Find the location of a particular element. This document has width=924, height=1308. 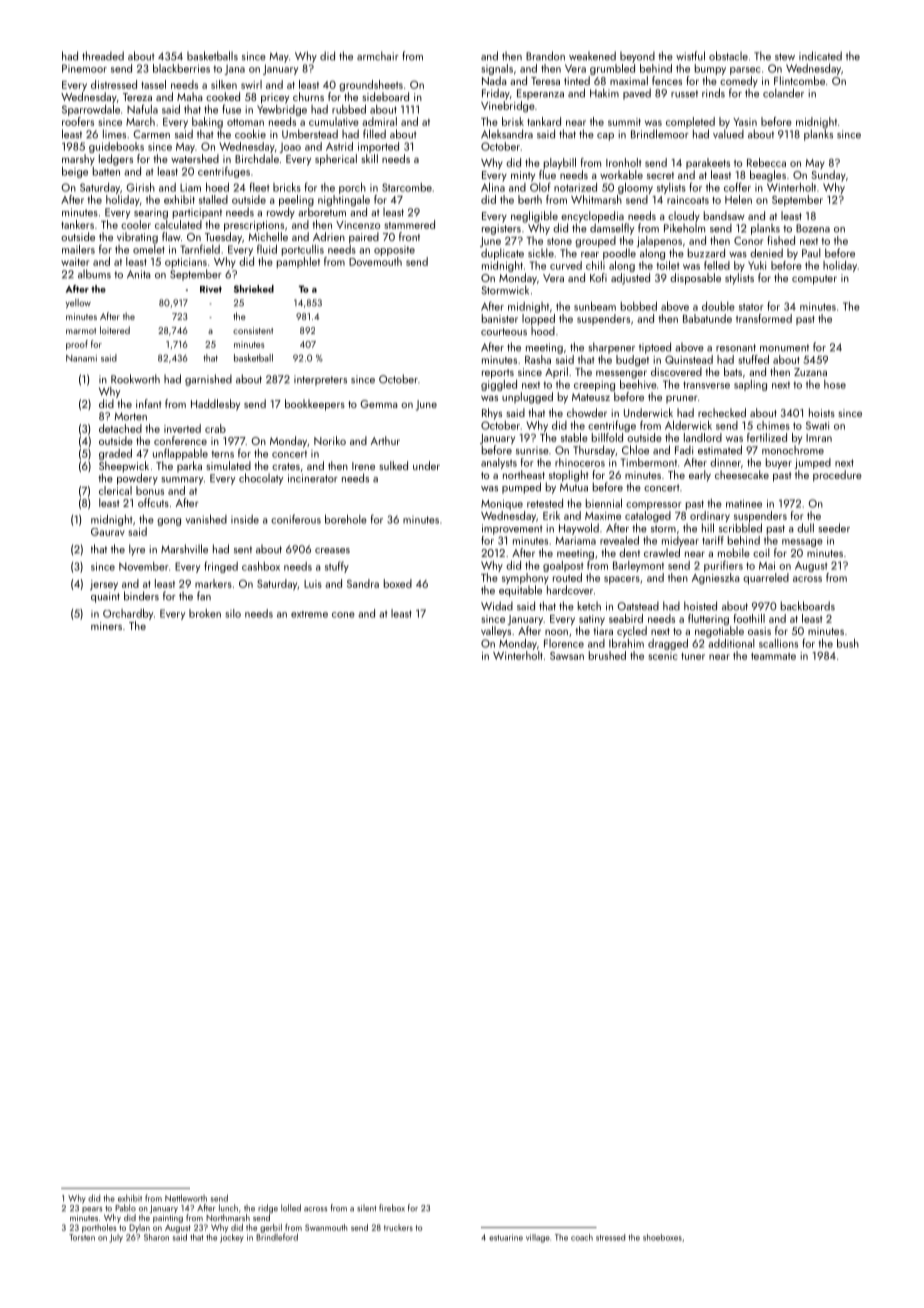

coffer is located at coordinates (737, 187).
